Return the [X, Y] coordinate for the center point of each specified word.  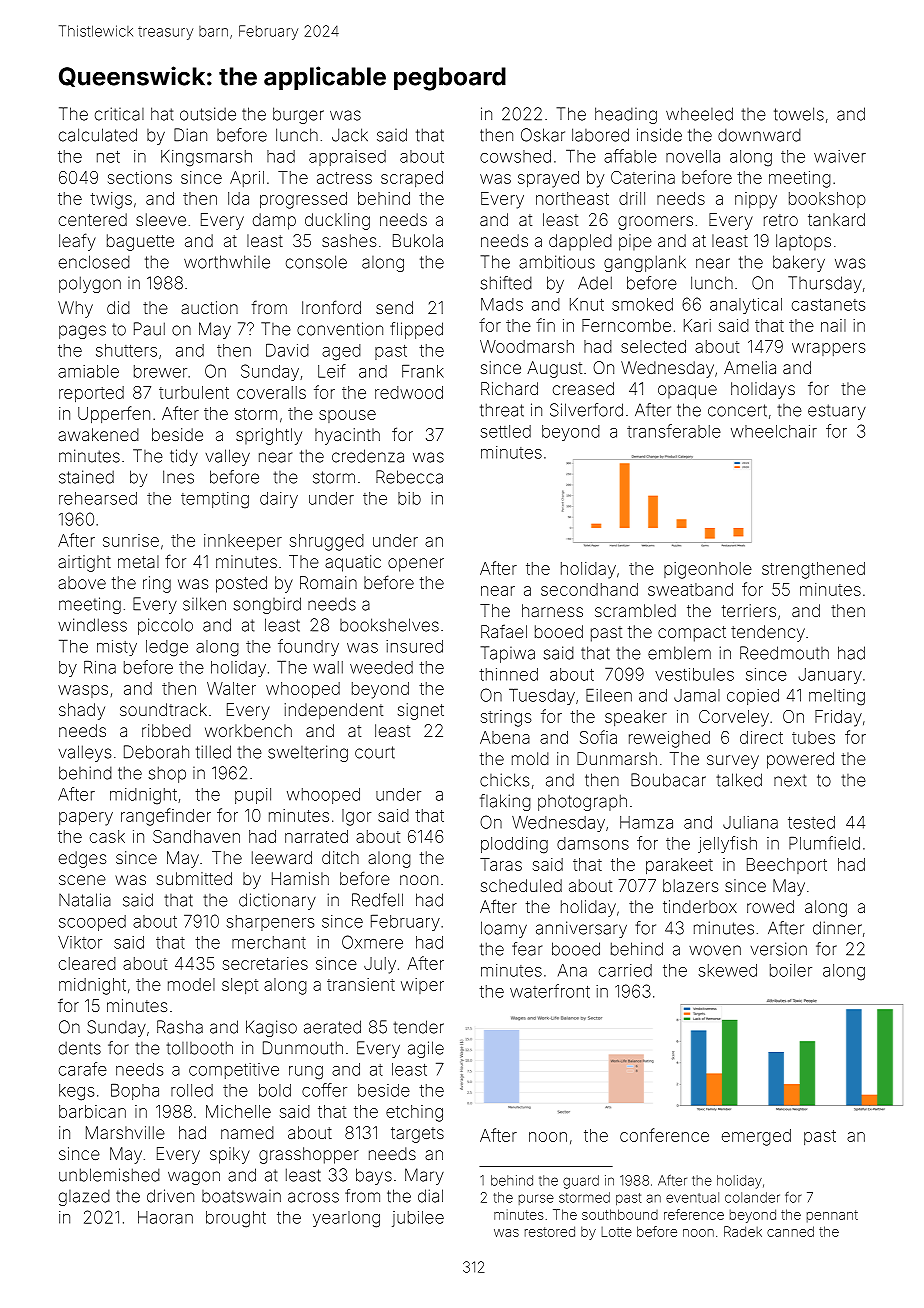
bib [409, 498]
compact [692, 634]
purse [536, 1199]
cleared [87, 963]
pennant [832, 1216]
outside [208, 114]
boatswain [241, 1196]
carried [625, 970]
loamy [504, 929]
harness [552, 610]
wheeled [699, 114]
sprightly [269, 436]
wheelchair [774, 431]
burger [298, 115]
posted [241, 584]
